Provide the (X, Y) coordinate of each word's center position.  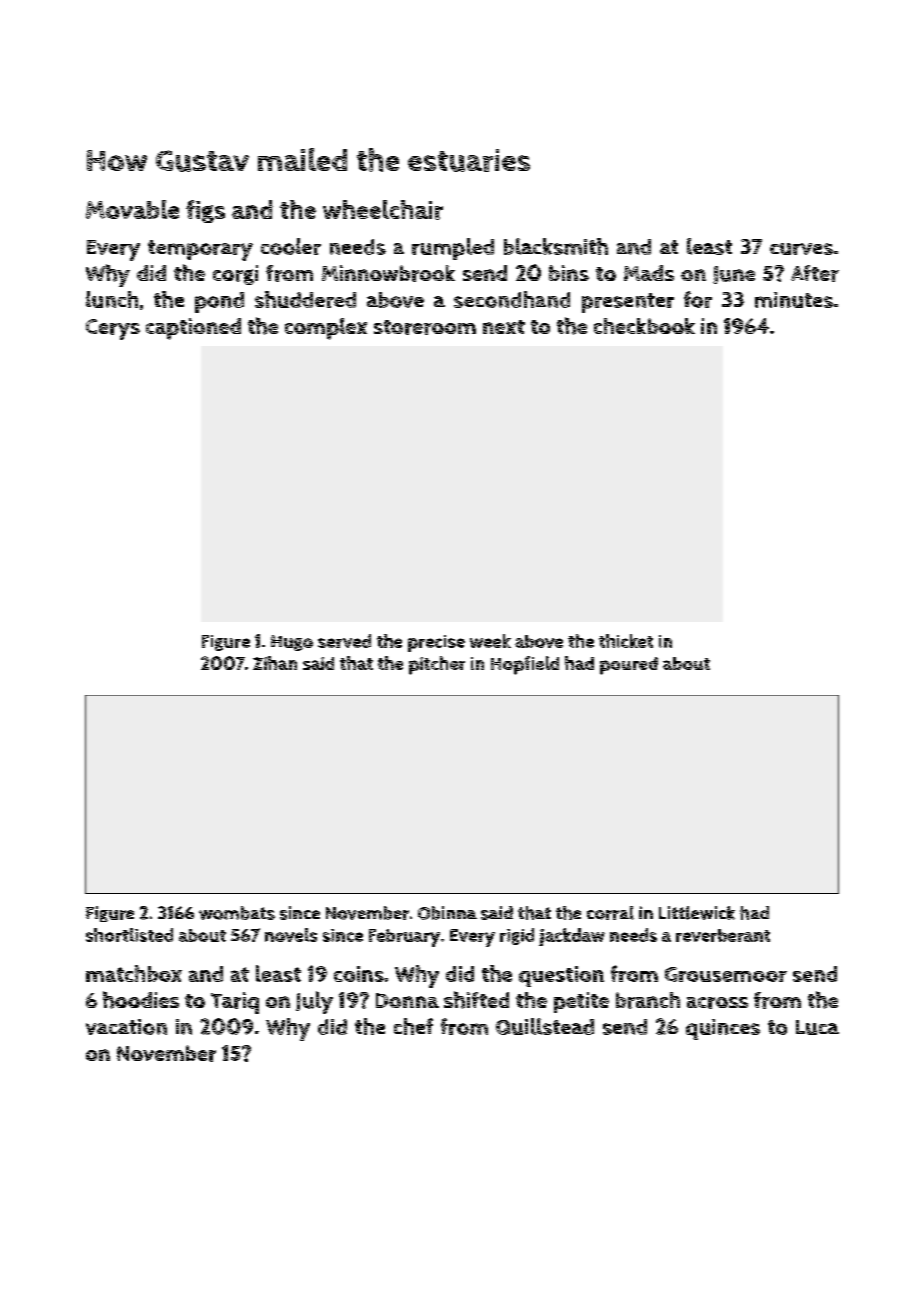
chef (413, 1026)
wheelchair (383, 210)
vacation (126, 1027)
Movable (132, 209)
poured (629, 666)
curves (801, 249)
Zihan (275, 663)
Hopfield (525, 665)
